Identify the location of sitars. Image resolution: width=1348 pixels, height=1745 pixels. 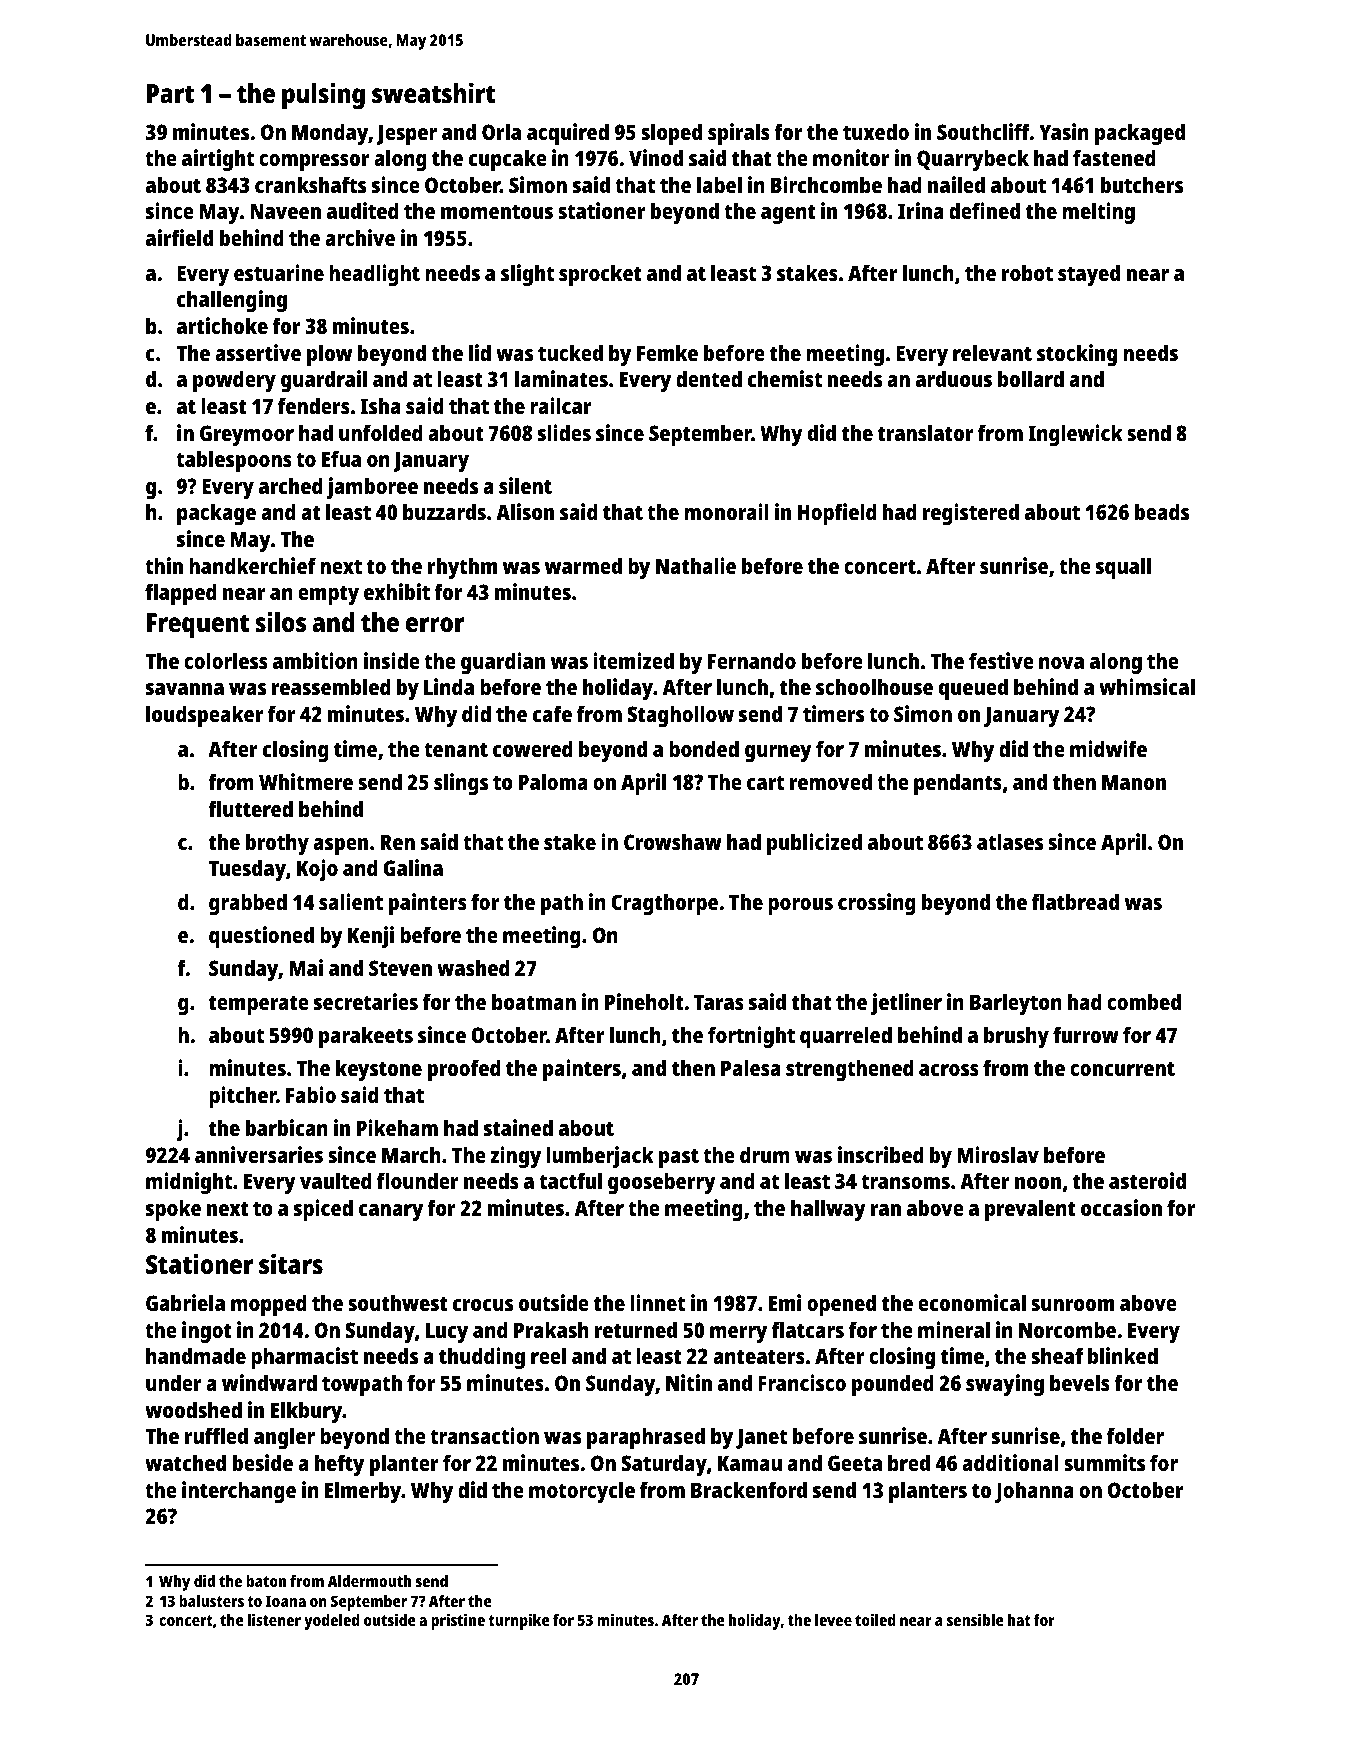
(291, 1263).
